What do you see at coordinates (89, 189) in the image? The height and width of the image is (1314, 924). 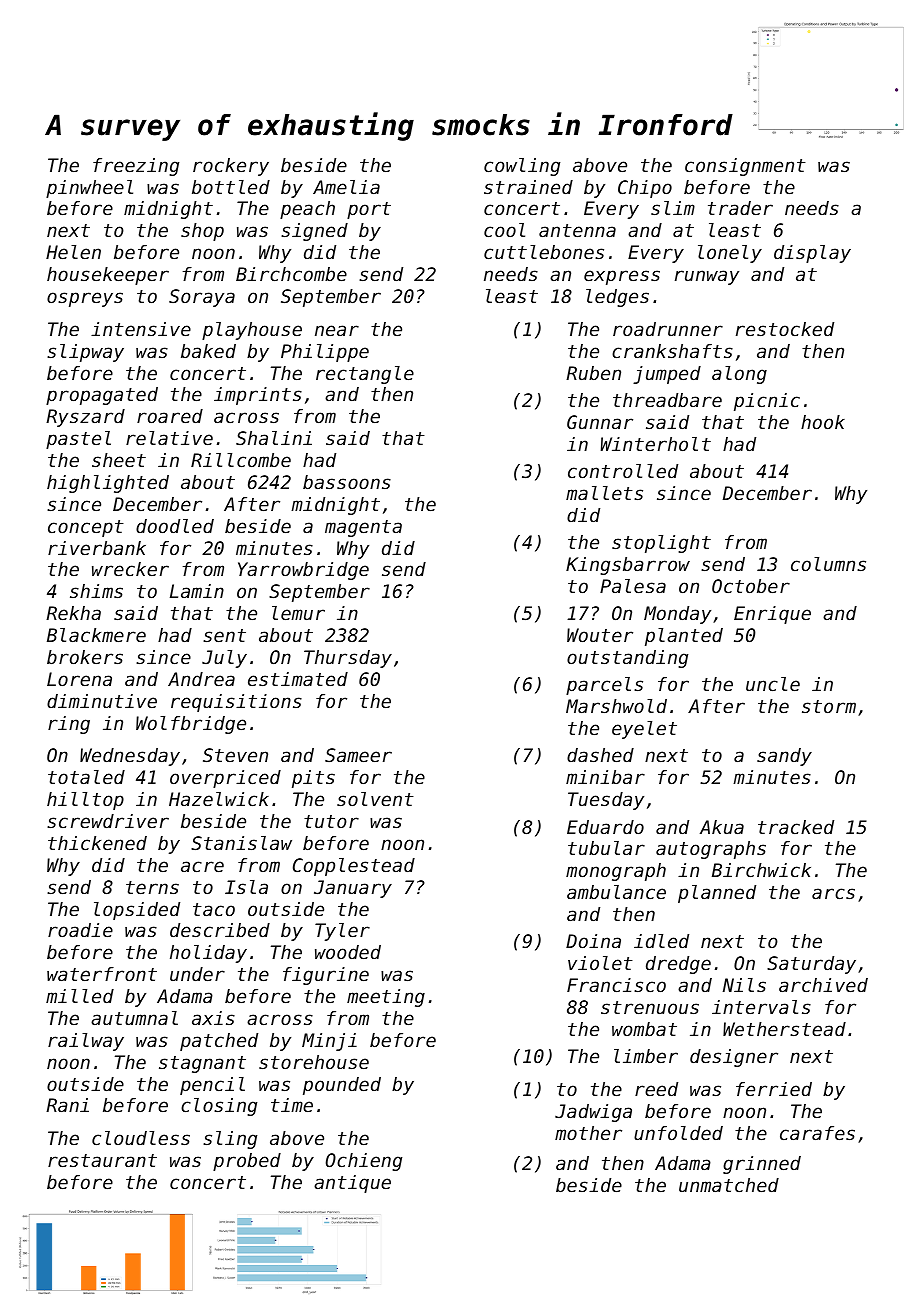 I see `pinwheel` at bounding box center [89, 189].
